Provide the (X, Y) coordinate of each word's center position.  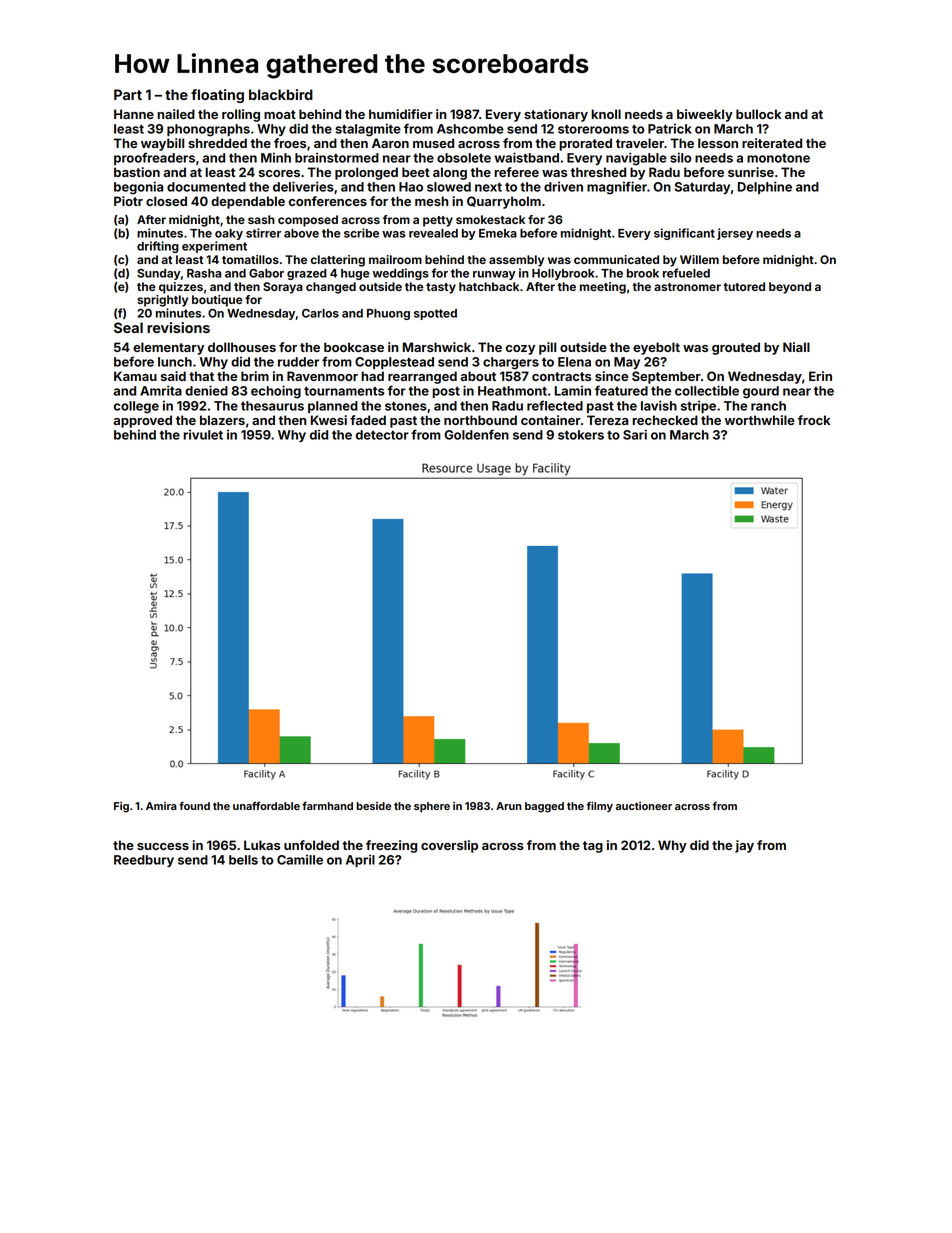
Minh (276, 157)
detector (382, 435)
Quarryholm (504, 202)
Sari (635, 434)
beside (374, 806)
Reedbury (144, 861)
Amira (161, 806)
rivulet (203, 434)
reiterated (772, 143)
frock (814, 420)
